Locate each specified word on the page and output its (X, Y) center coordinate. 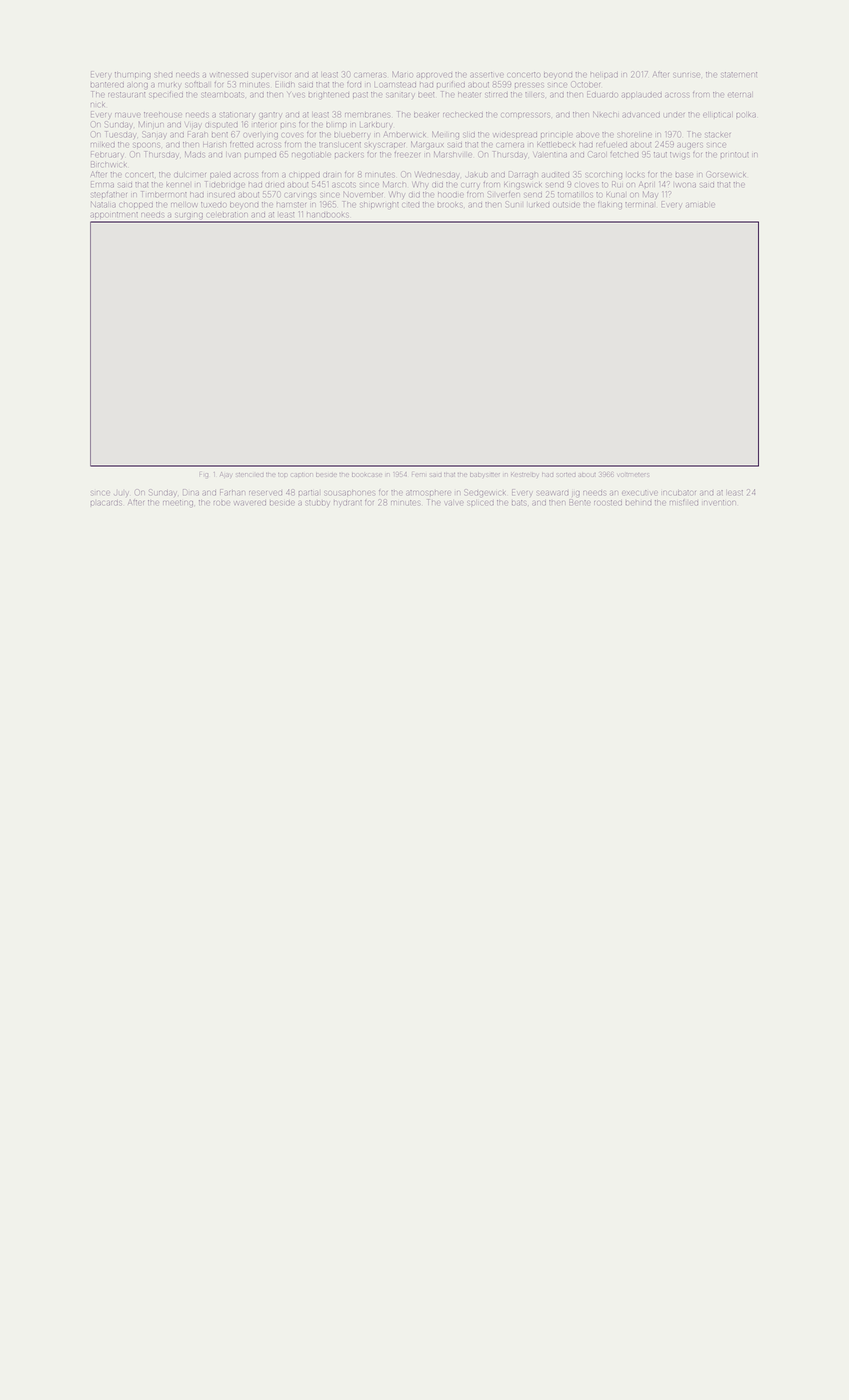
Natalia (103, 204)
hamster (291, 204)
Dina (191, 492)
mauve (128, 115)
